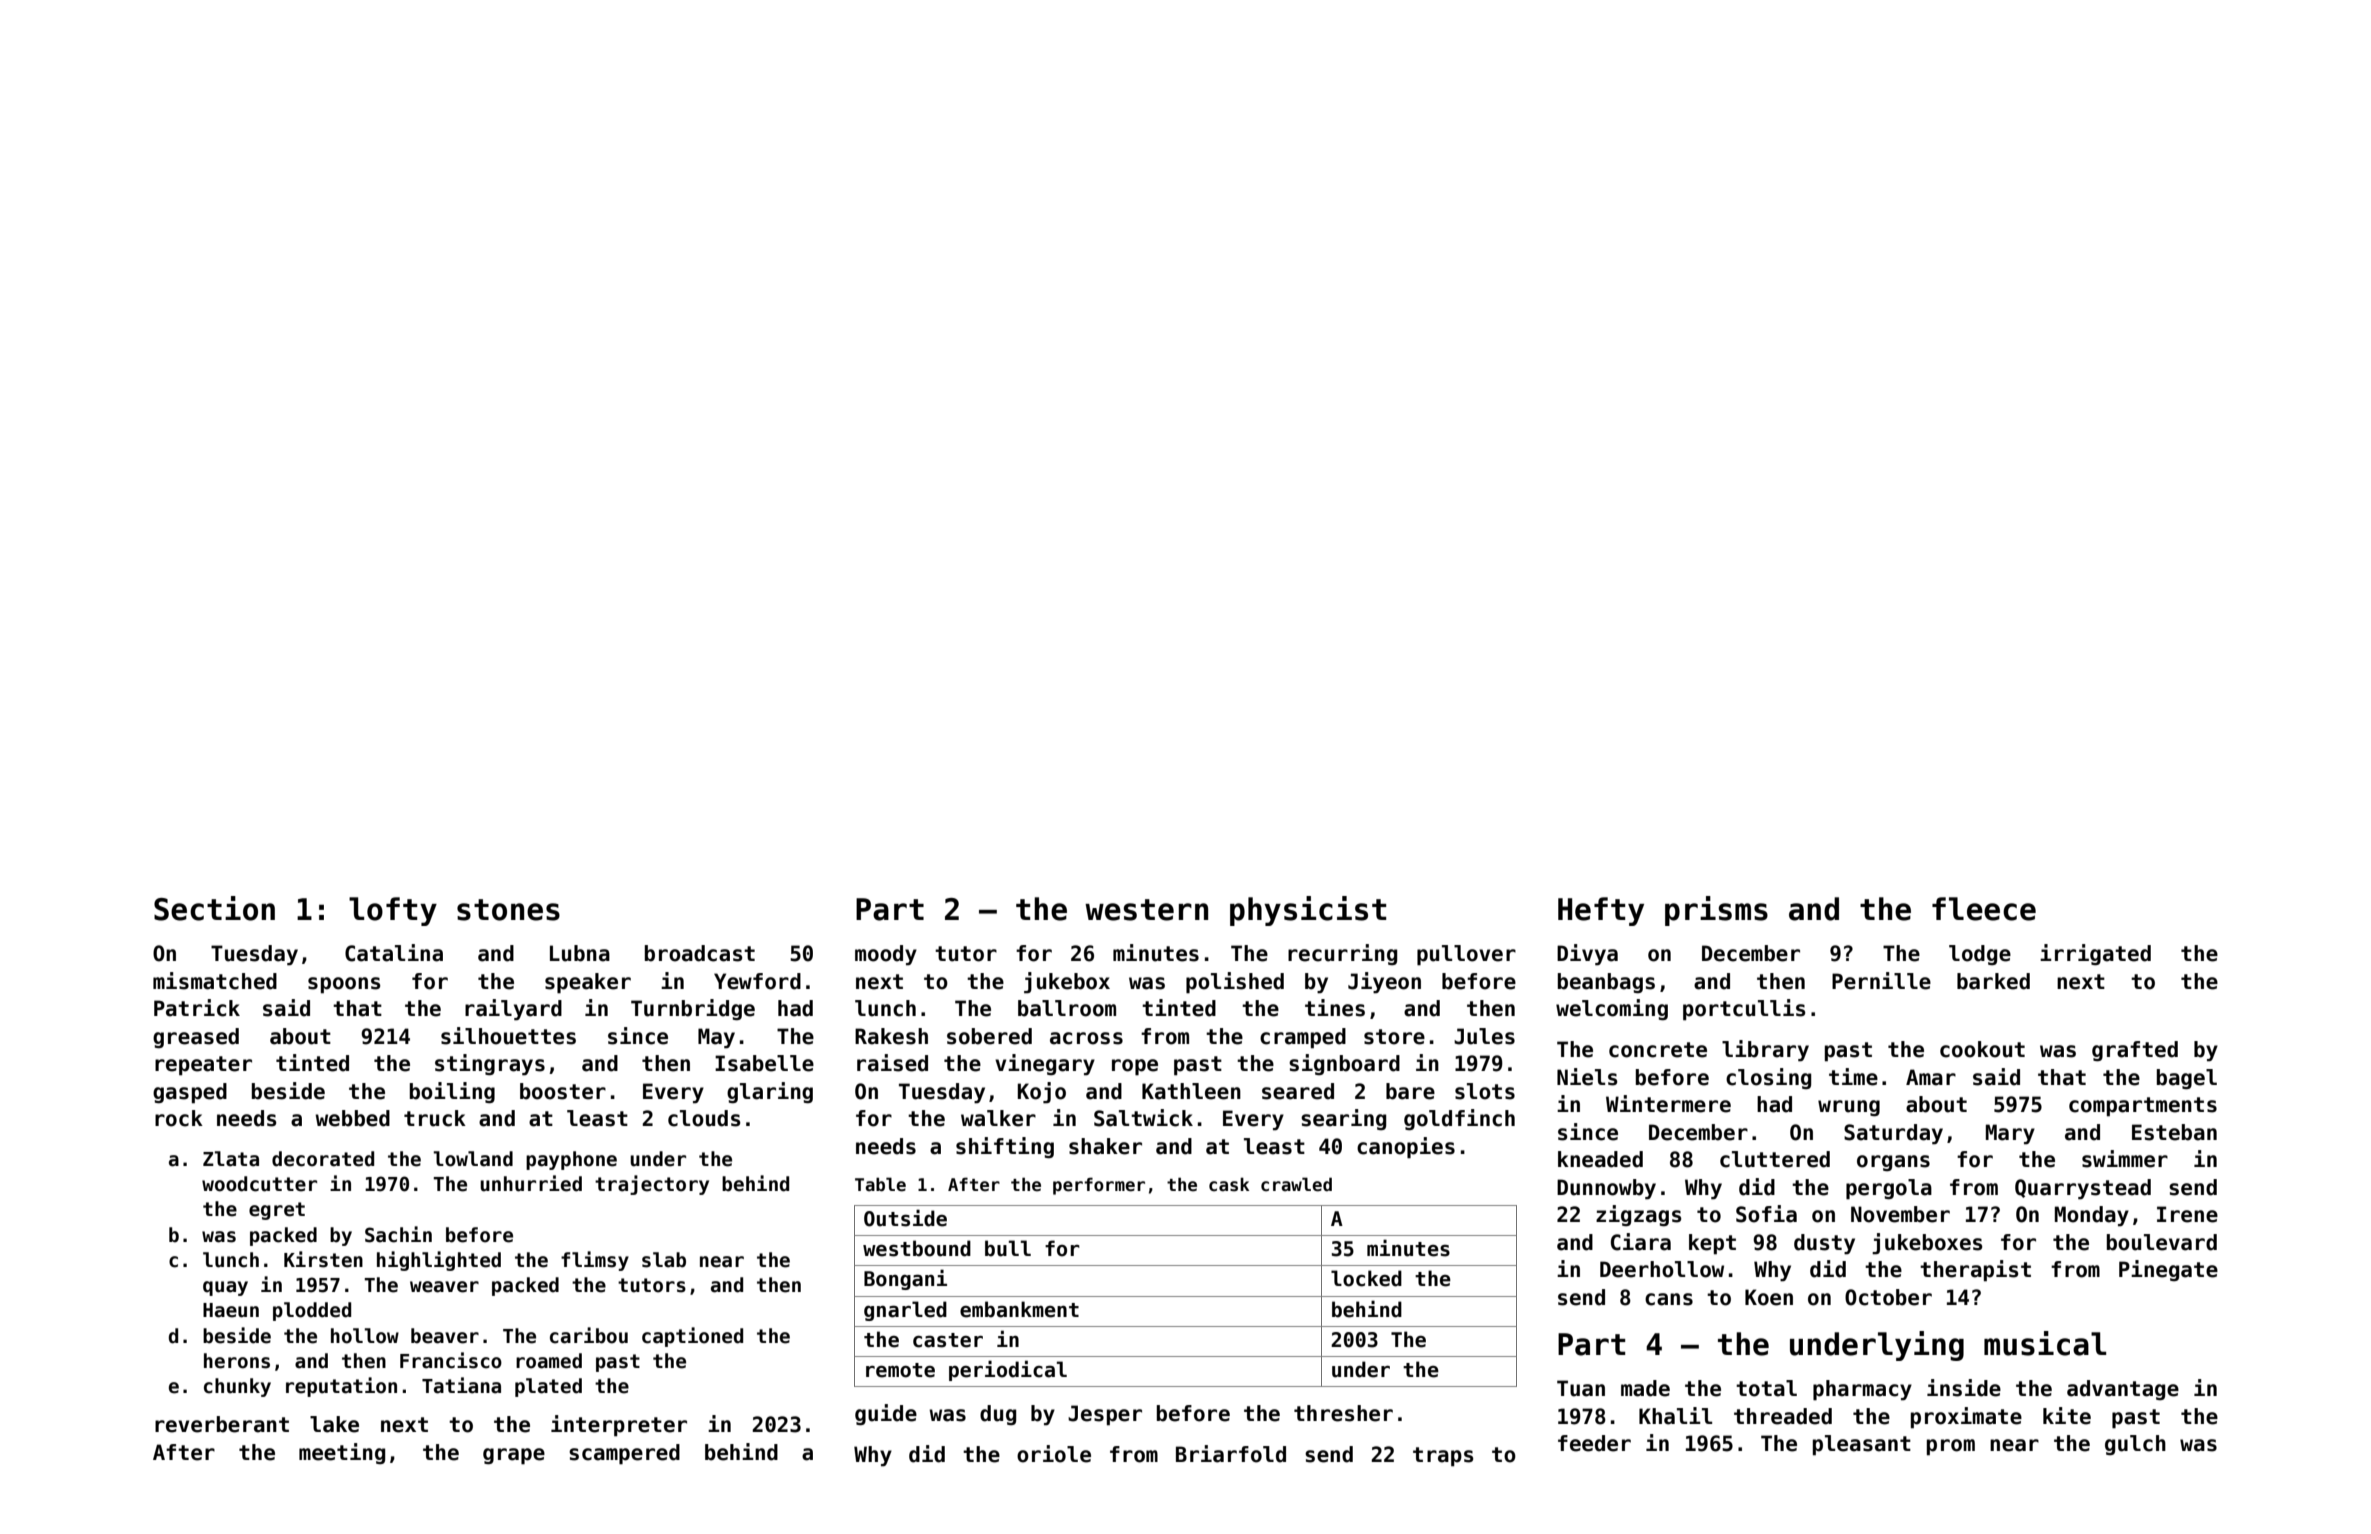 The width and height of the screenshot is (2371, 1534). What do you see at coordinates (1984, 909) in the screenshot?
I see `fleece` at bounding box center [1984, 909].
